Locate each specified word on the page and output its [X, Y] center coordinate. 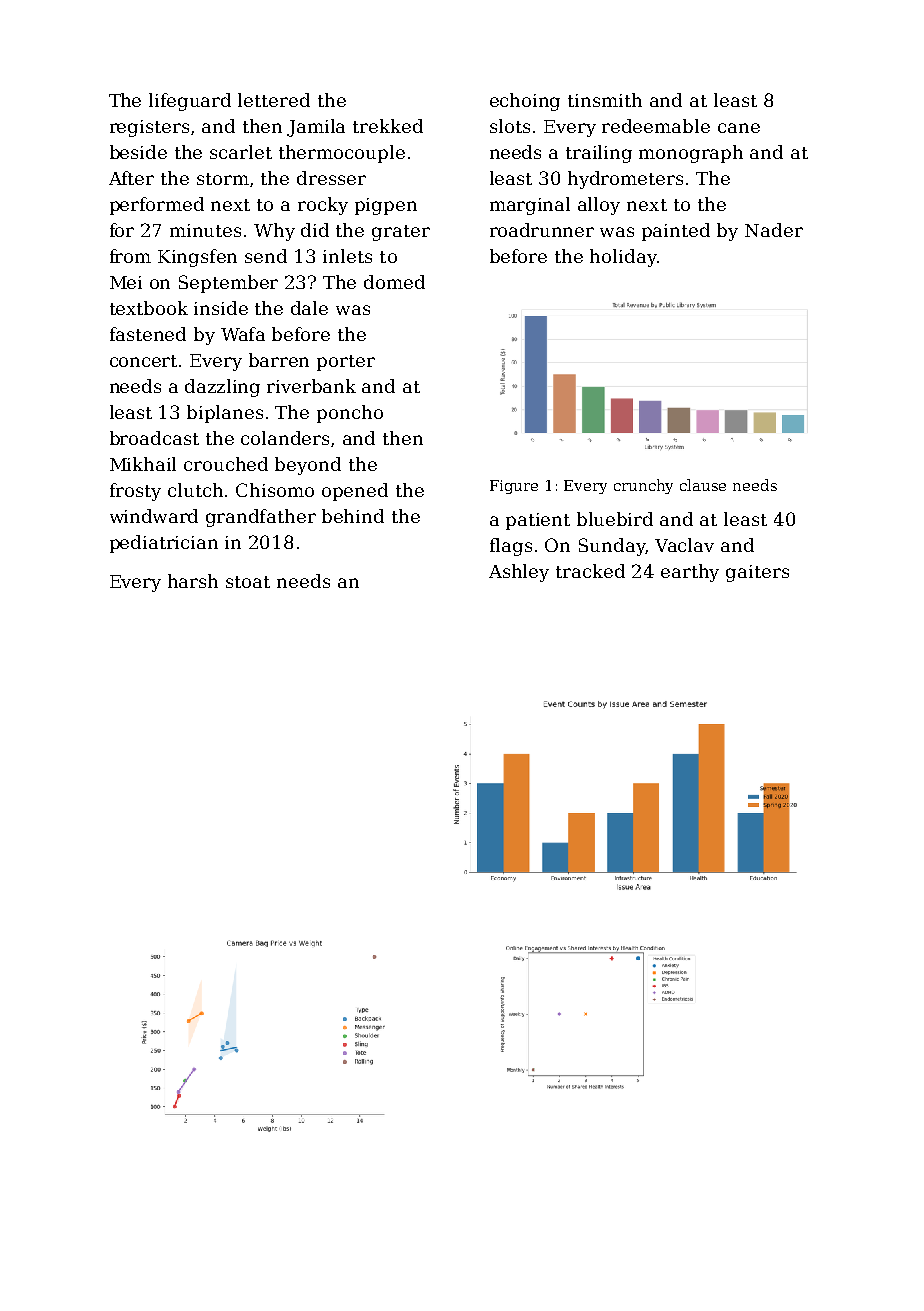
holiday [623, 258]
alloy [599, 206]
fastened [148, 334]
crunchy [643, 486]
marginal [530, 206]
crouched [226, 464]
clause [703, 485]
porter [346, 363]
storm [223, 179]
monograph [691, 154]
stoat [248, 582]
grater [401, 233]
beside [138, 152]
